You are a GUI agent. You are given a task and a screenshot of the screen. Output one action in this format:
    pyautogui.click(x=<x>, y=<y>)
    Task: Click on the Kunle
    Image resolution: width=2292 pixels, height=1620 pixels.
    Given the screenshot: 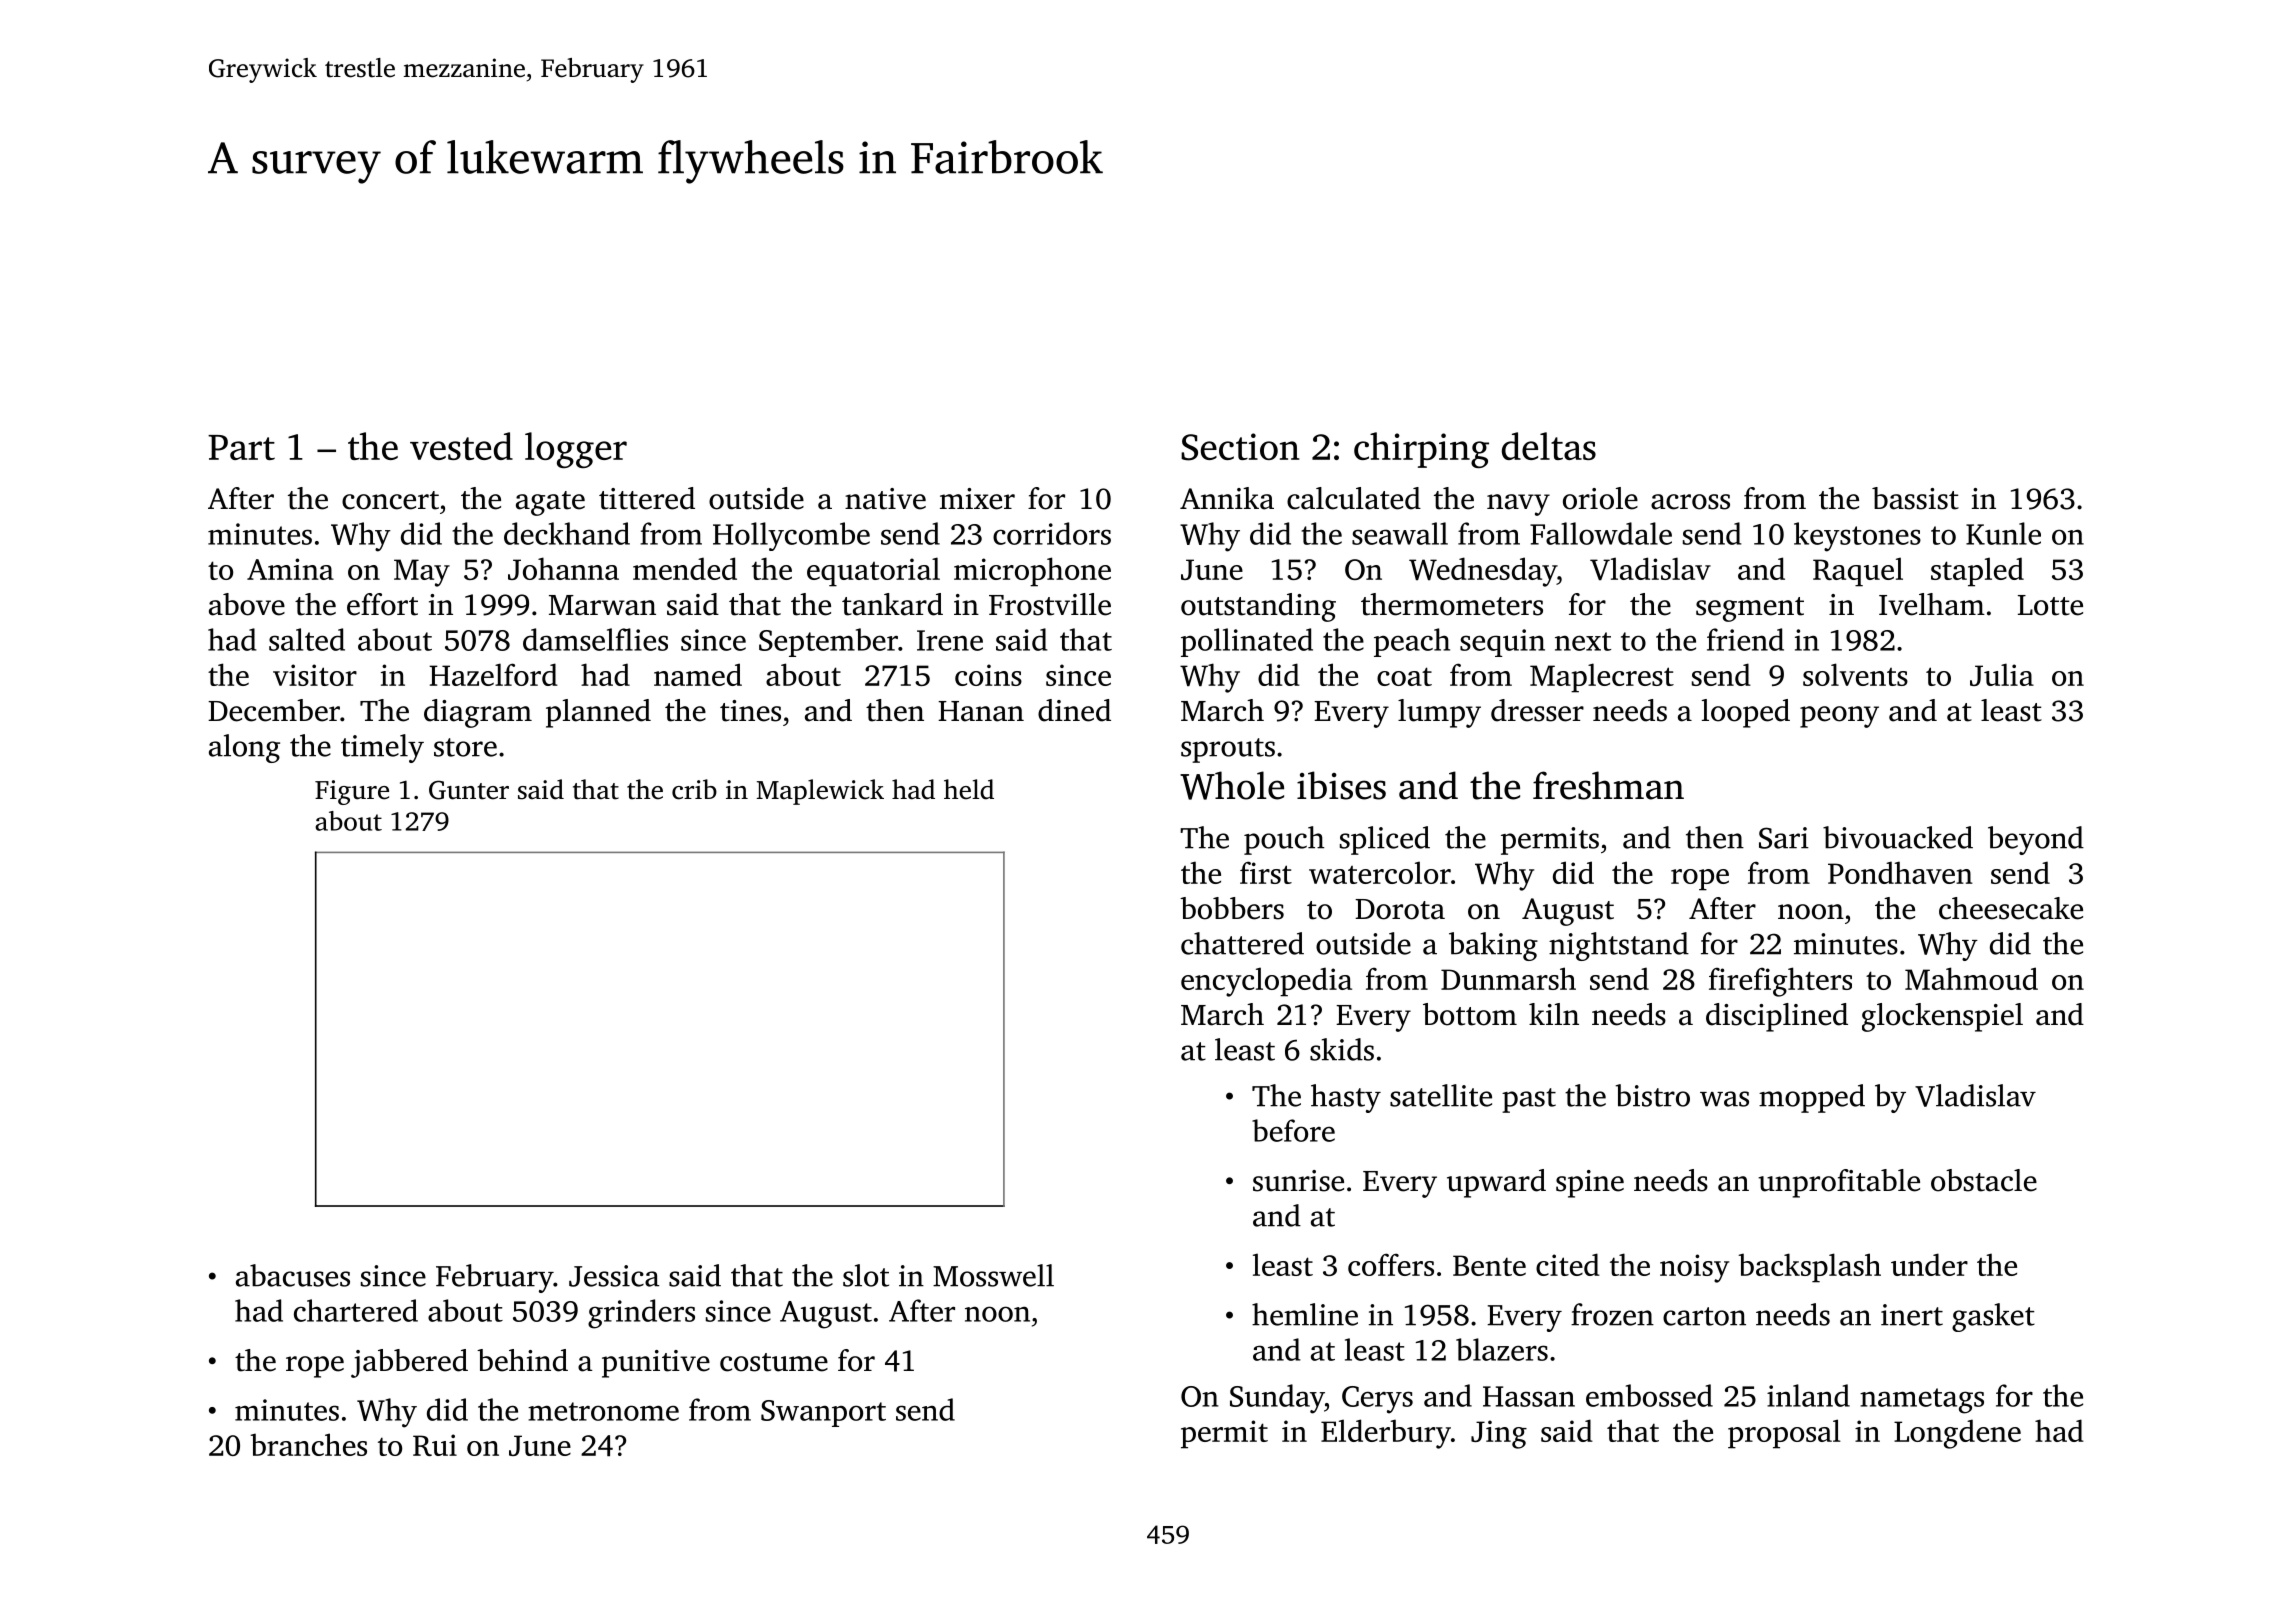 What is the action you would take?
    pyautogui.click(x=2003, y=533)
